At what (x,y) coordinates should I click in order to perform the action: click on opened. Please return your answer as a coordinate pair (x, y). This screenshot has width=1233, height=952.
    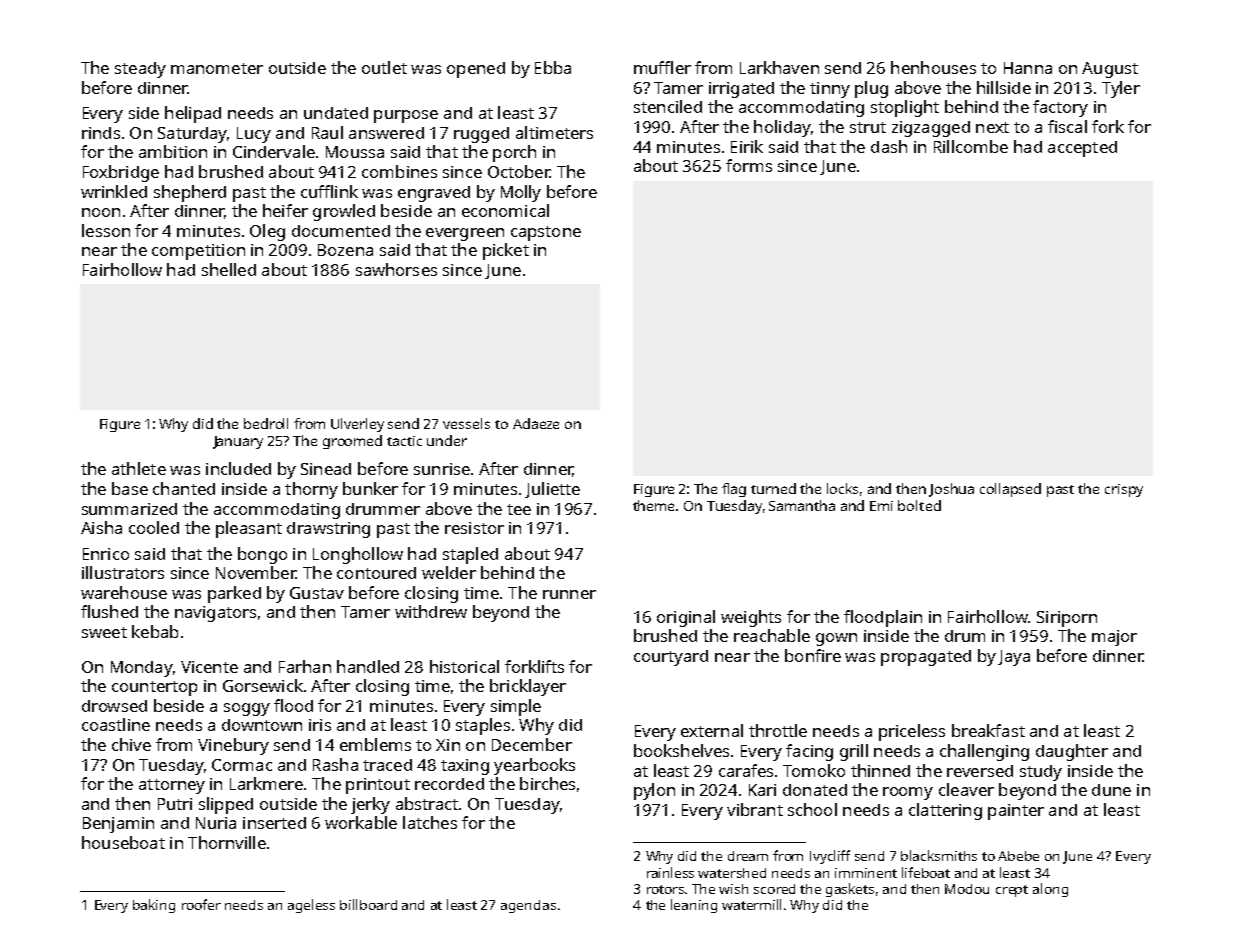
    Looking at the image, I should click on (476, 70).
